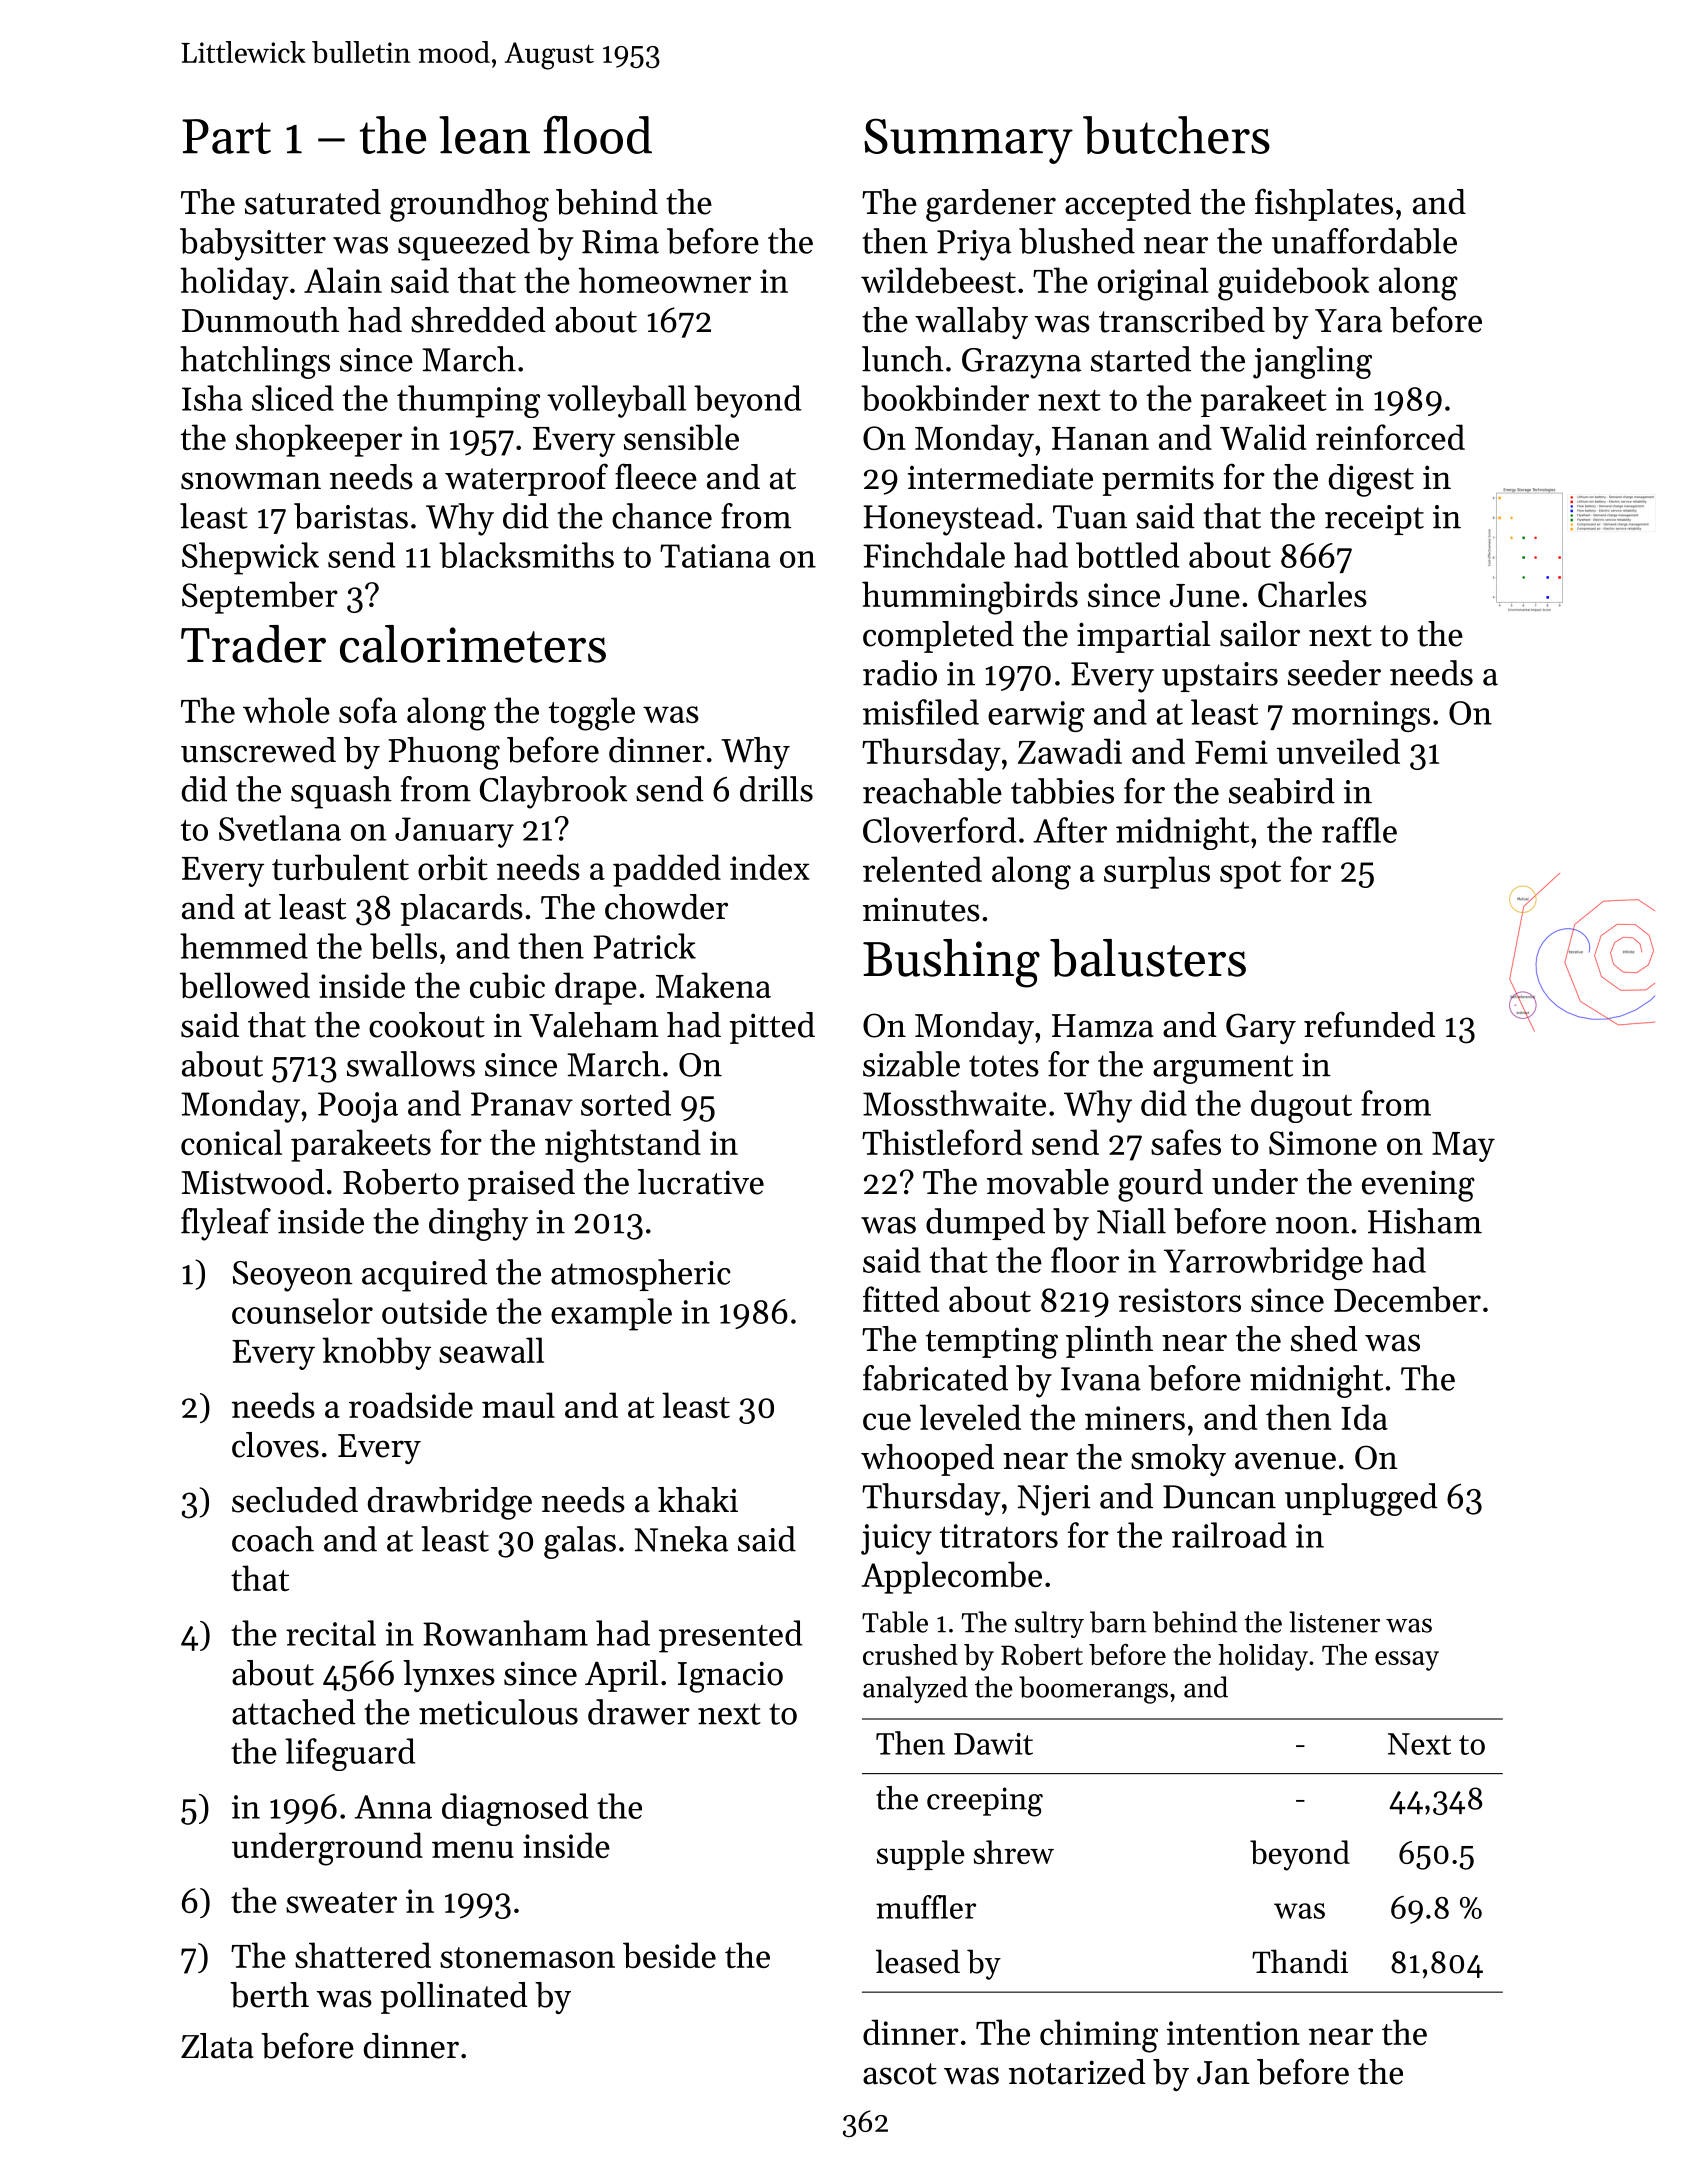 The height and width of the screenshot is (2178, 1683). Describe the element at coordinates (526, 479) in the screenshot. I see `waterproof` at that location.
